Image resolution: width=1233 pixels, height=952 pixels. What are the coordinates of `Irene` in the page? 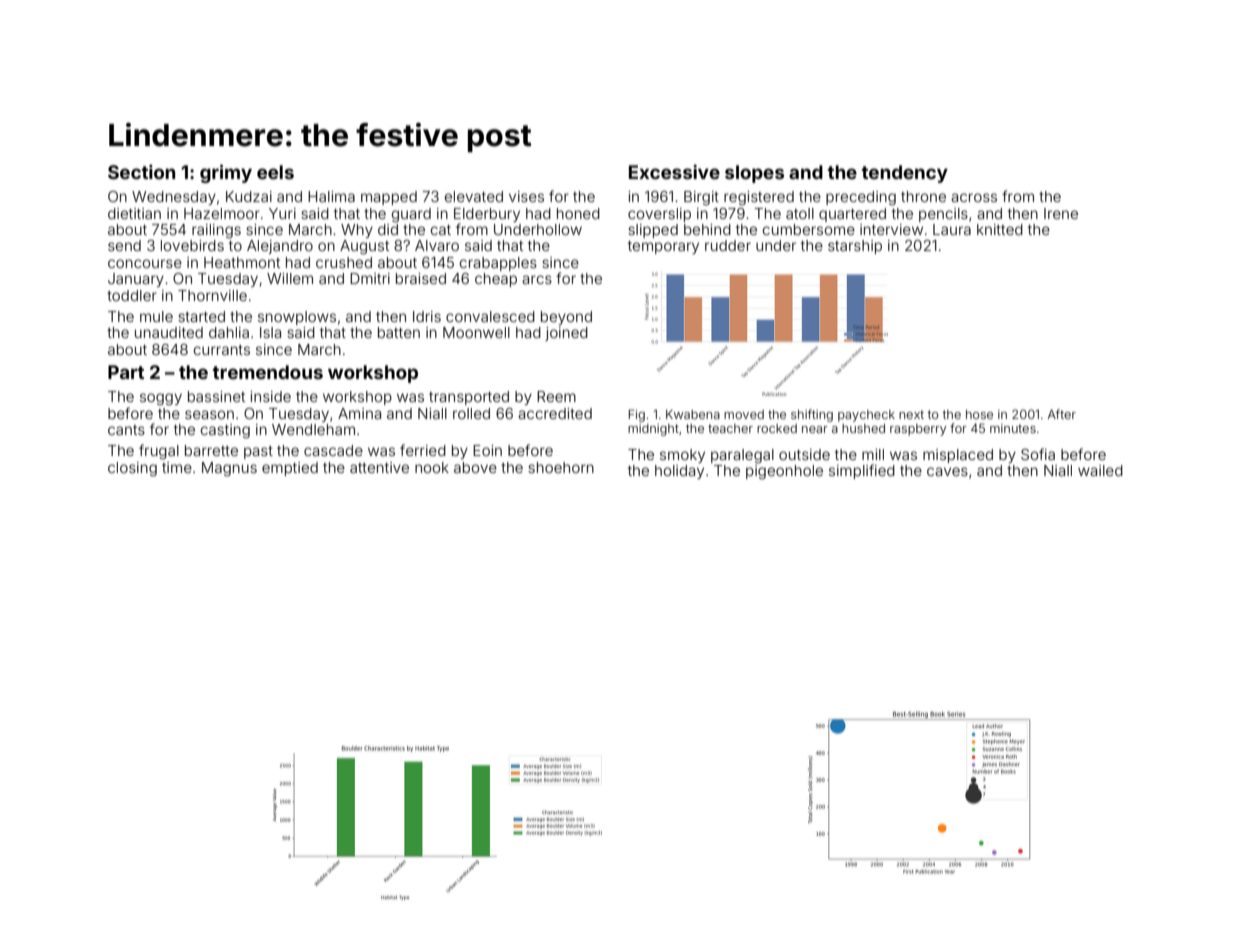 It's located at (1061, 213).
